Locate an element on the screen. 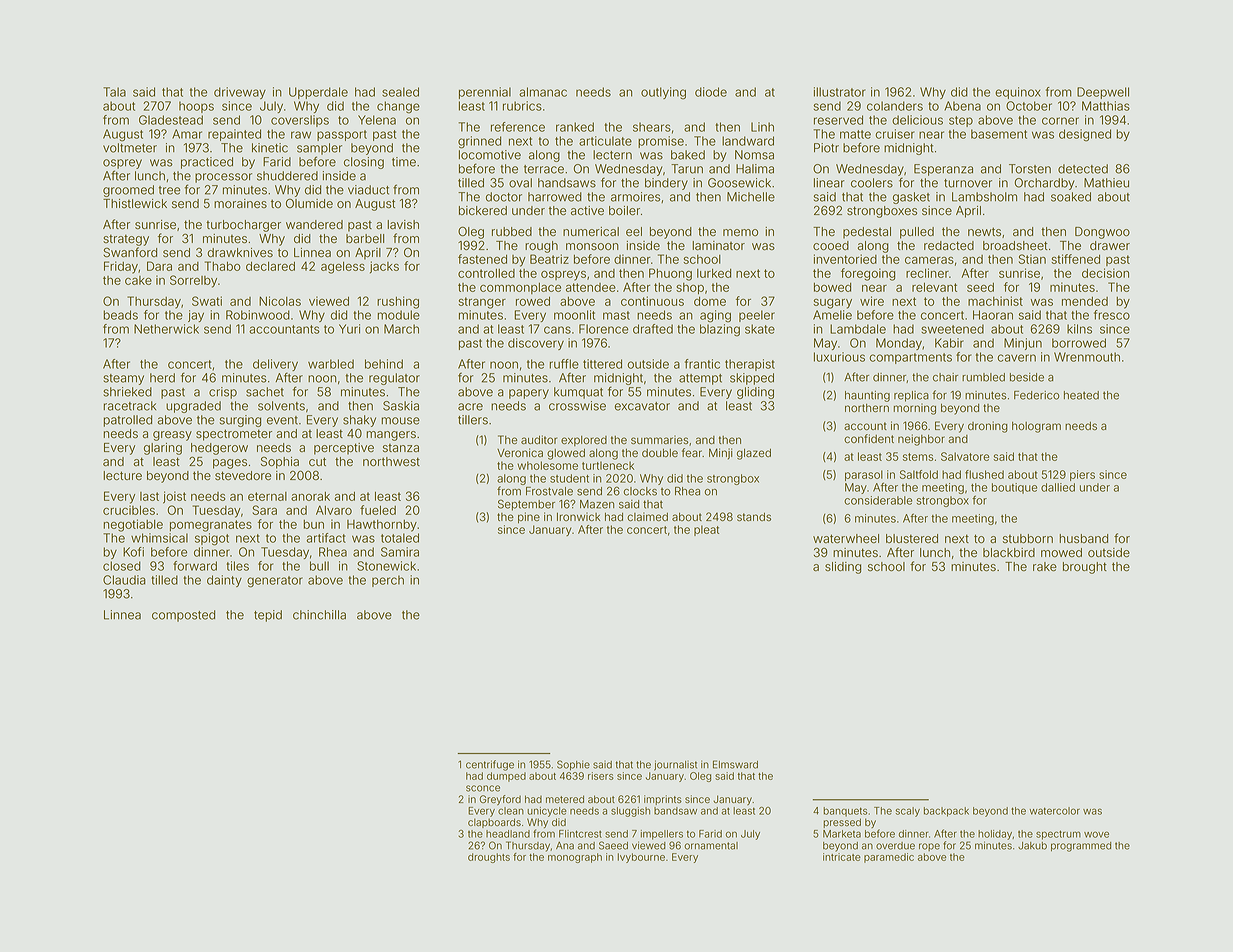 The height and width of the screenshot is (952, 1233). diode is located at coordinates (711, 92).
